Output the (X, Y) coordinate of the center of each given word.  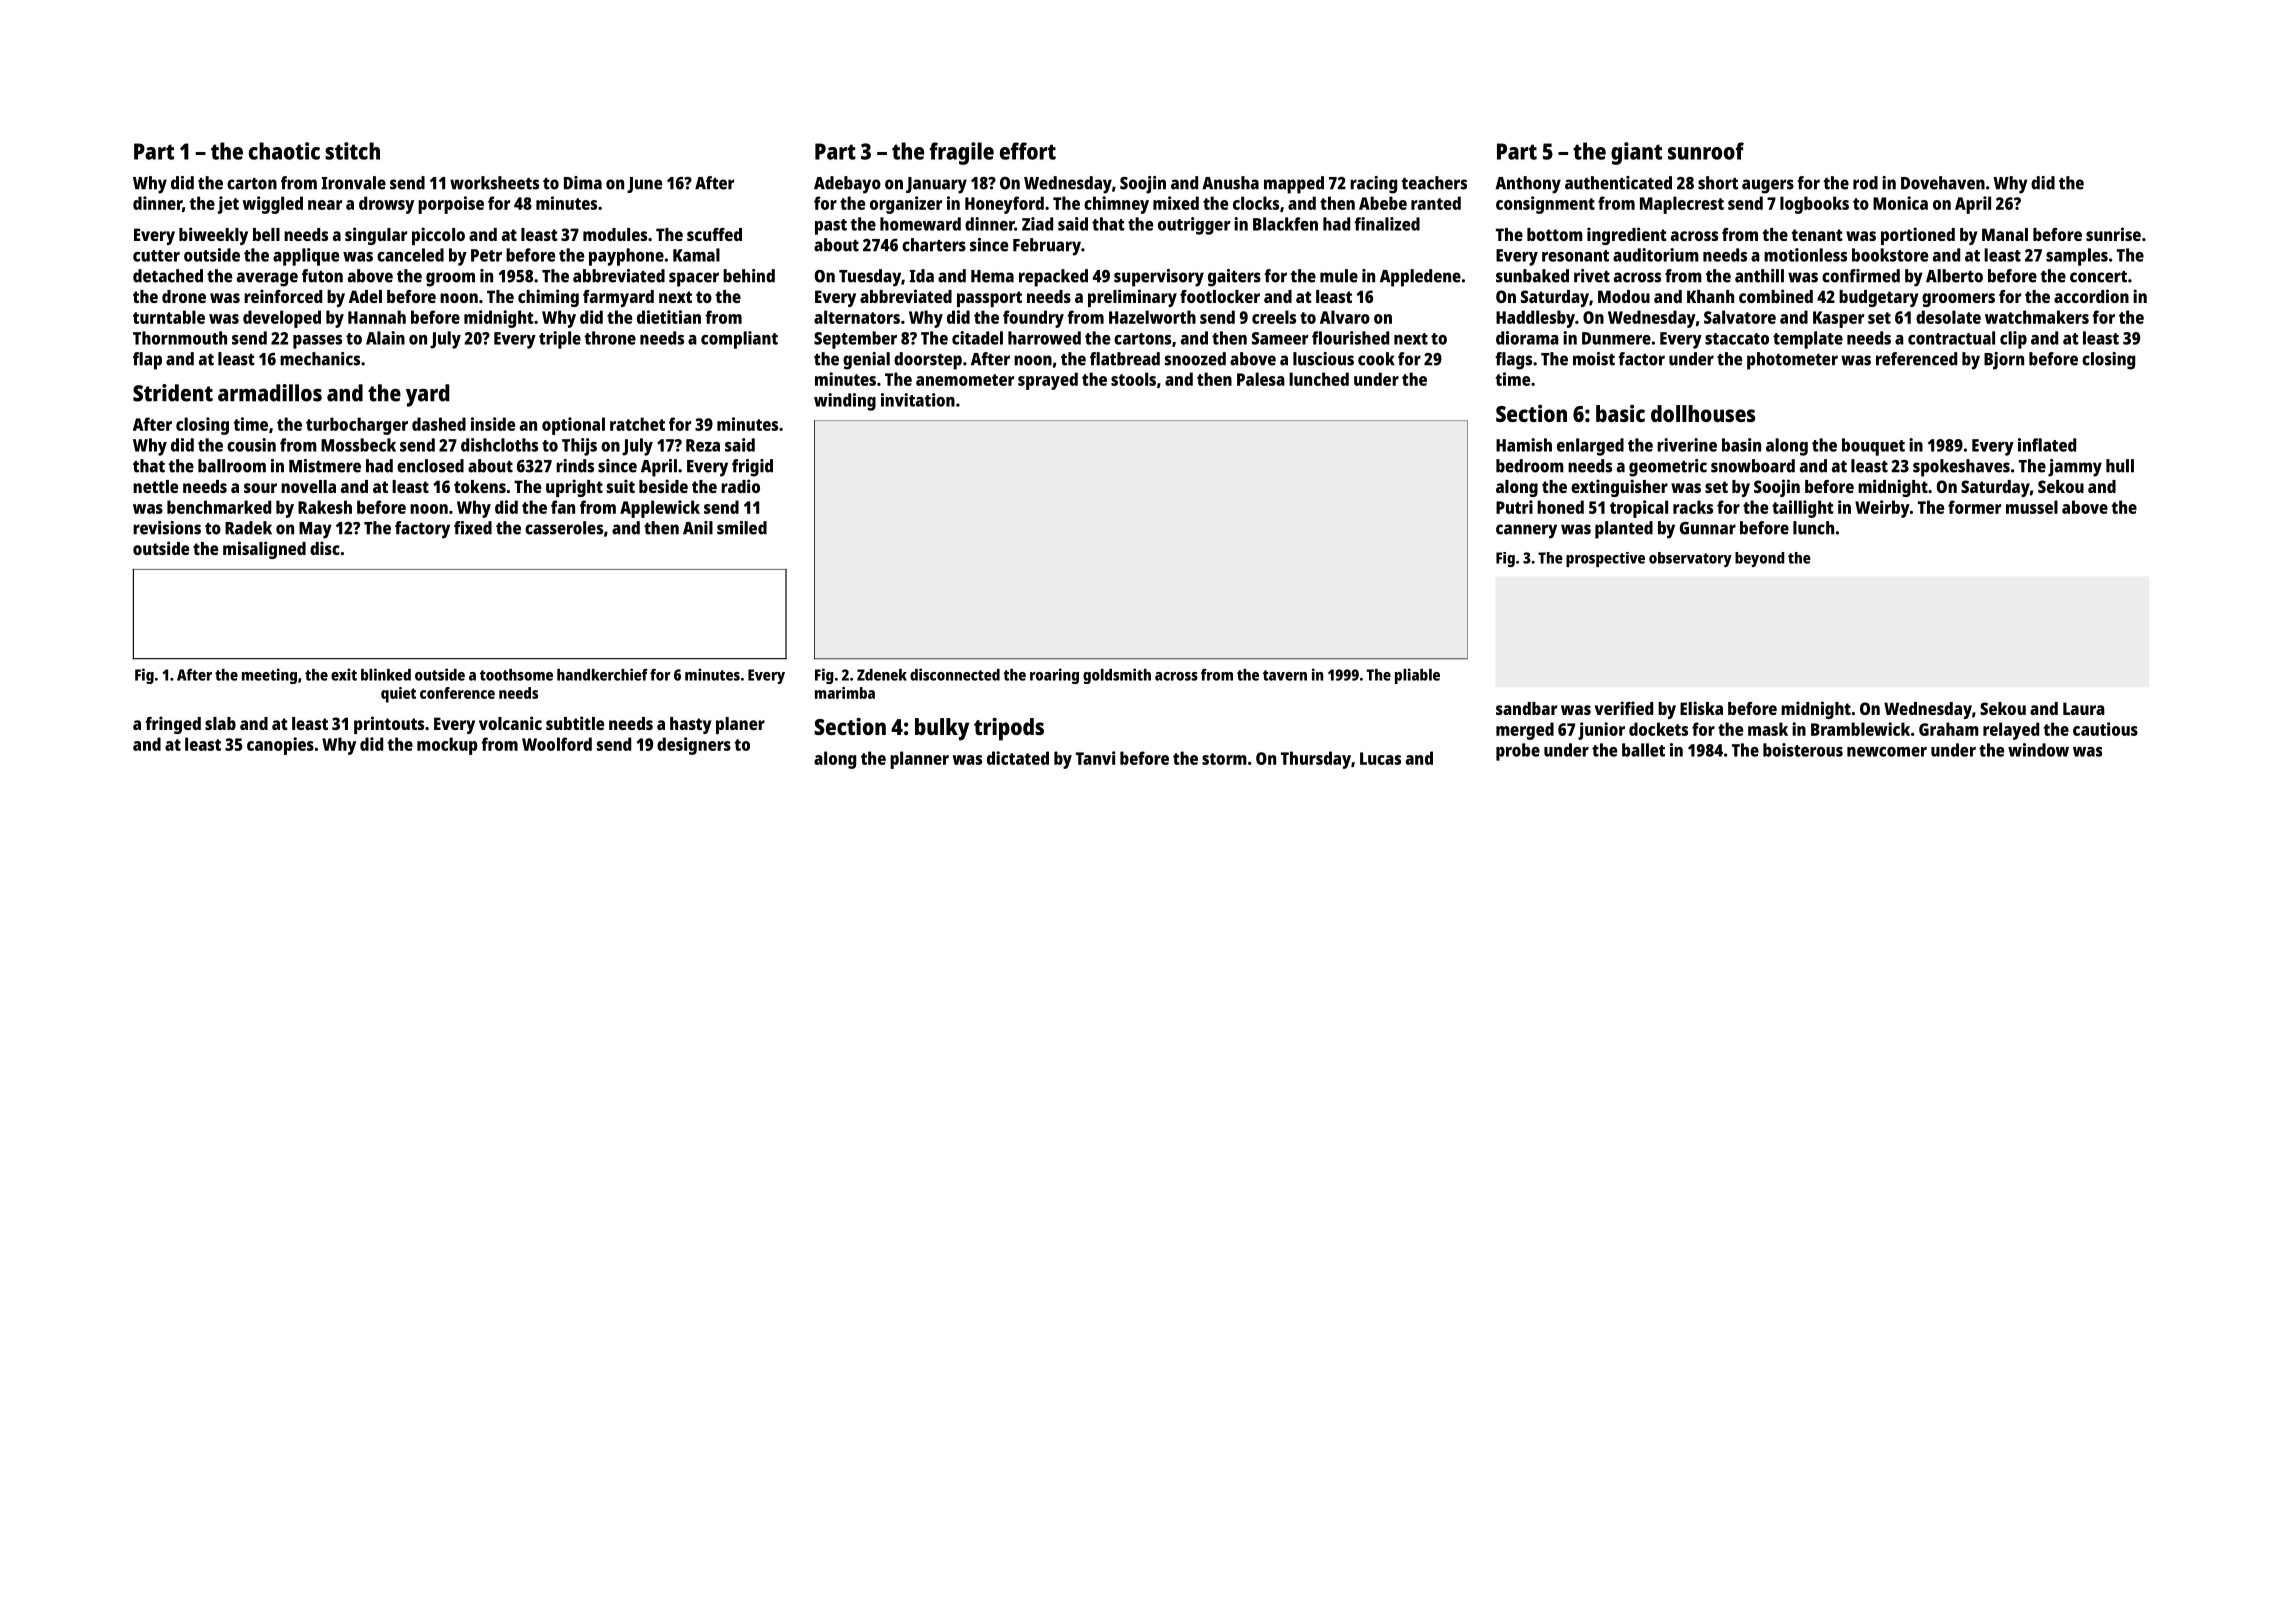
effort (1028, 151)
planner (919, 760)
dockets (1658, 729)
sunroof (1706, 151)
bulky (942, 729)
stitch (352, 151)
